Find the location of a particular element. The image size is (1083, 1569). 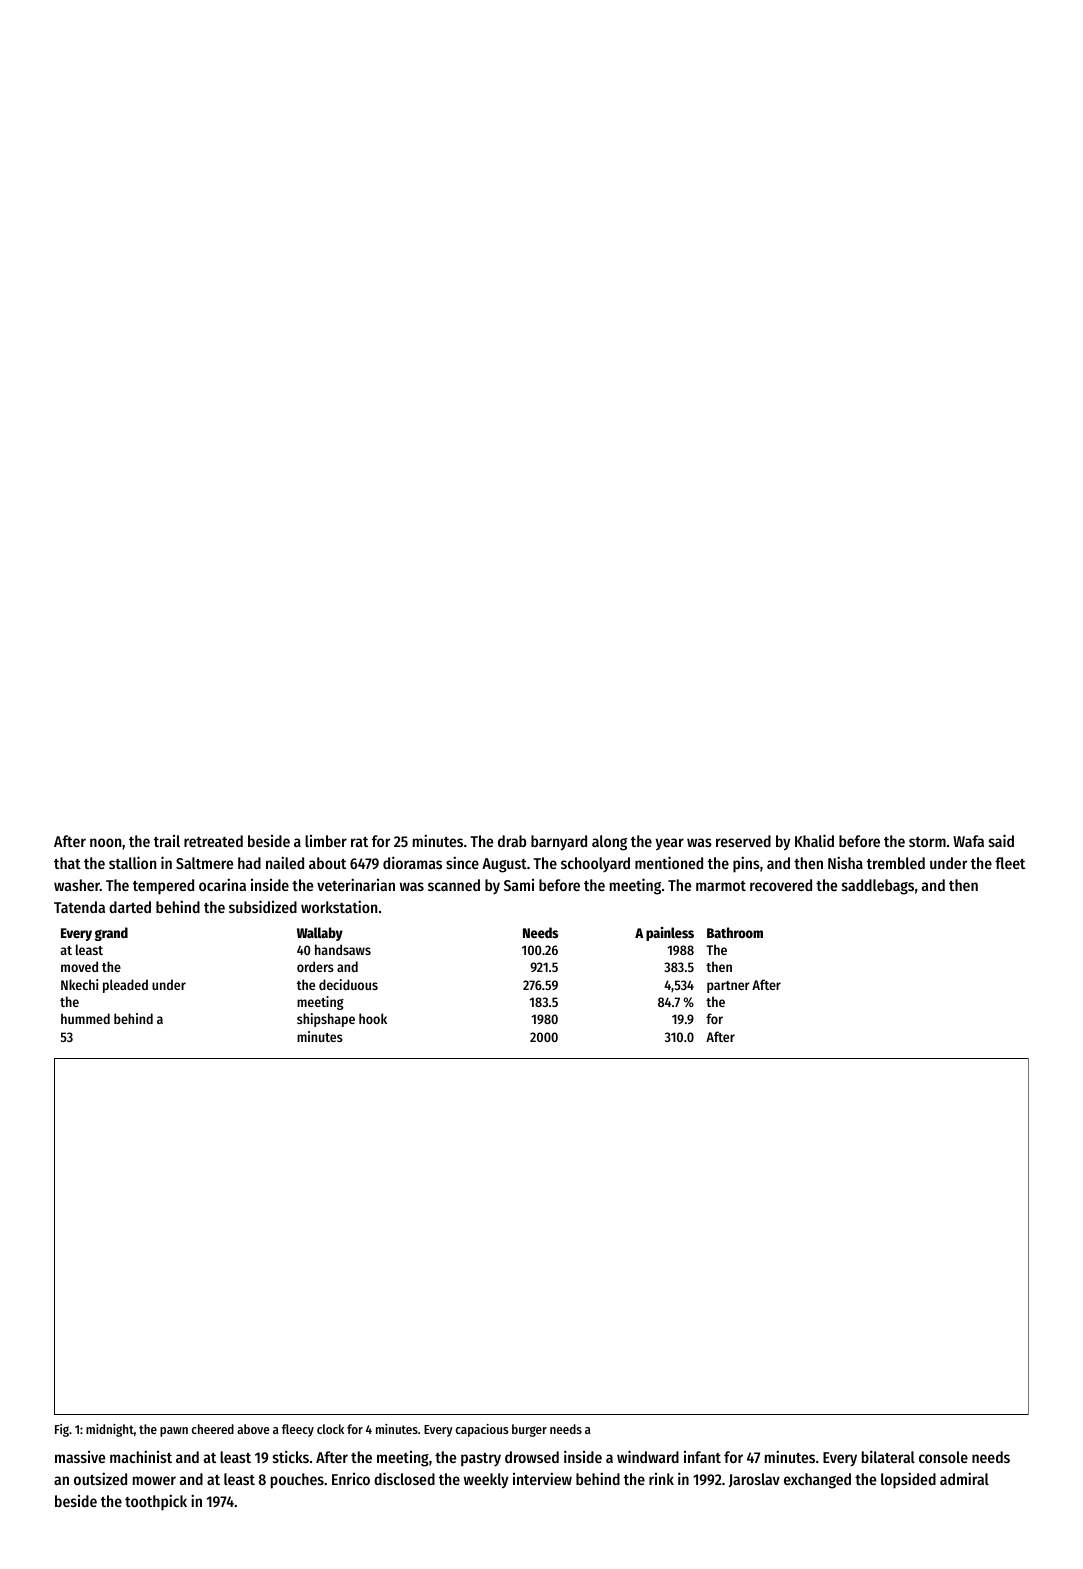

Khalid is located at coordinates (814, 840).
